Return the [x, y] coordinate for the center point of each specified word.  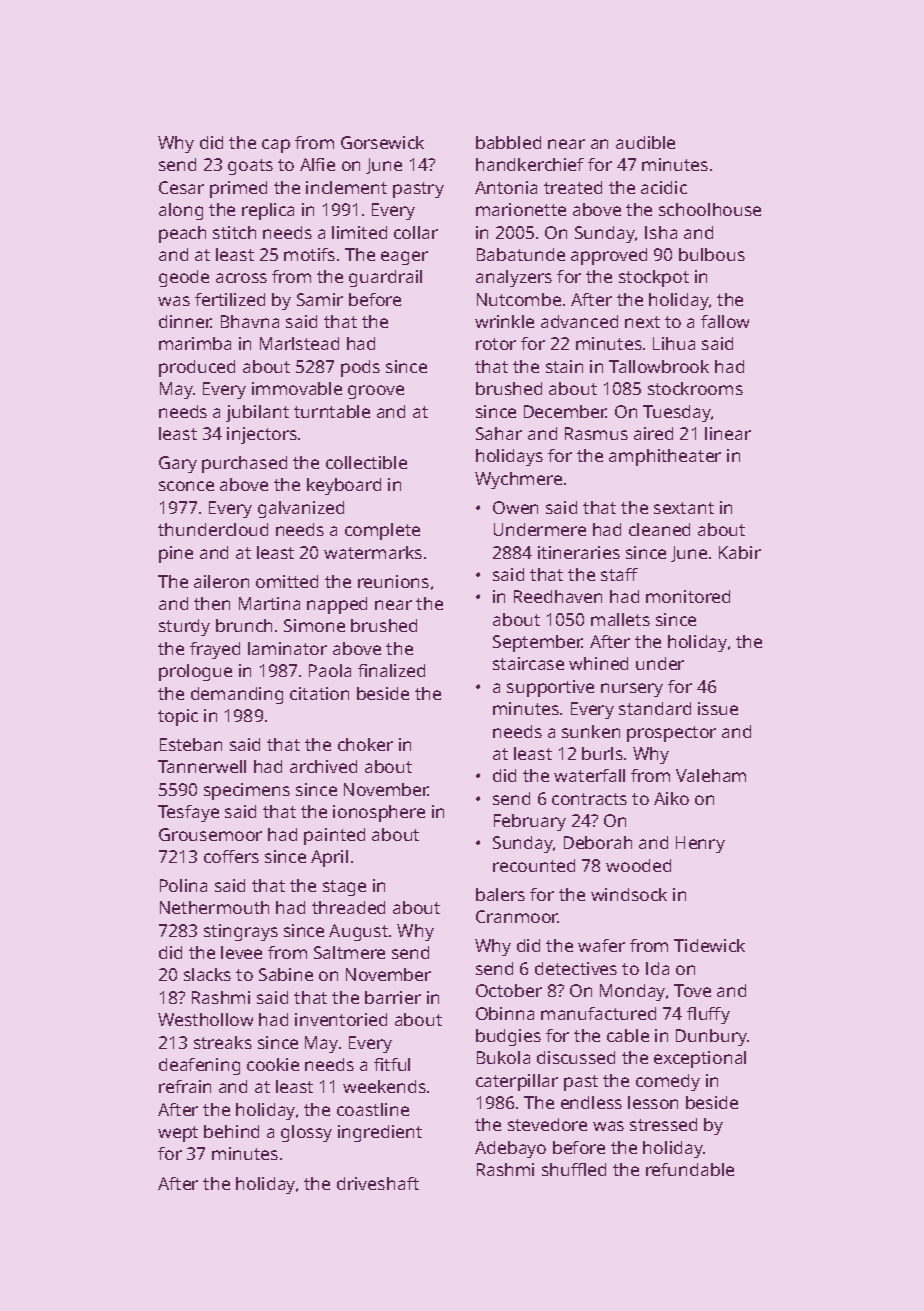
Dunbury [712, 1037]
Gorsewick [382, 142]
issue [718, 708]
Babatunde [521, 254]
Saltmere [349, 952]
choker [365, 744]
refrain [185, 1086]
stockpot [654, 278]
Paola [330, 670]
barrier [393, 997]
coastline [373, 1109]
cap [276, 146]
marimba [195, 343]
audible [645, 142]
